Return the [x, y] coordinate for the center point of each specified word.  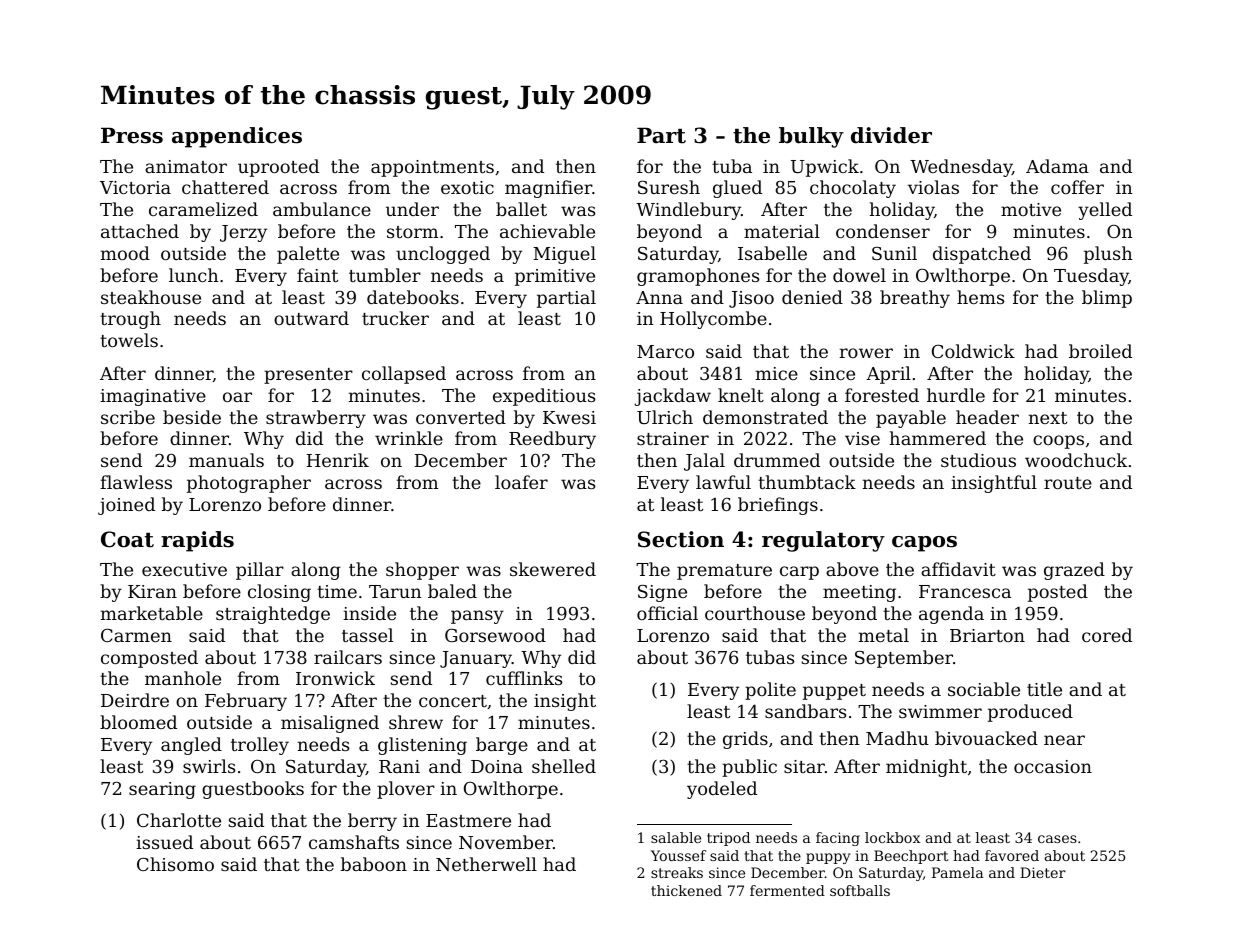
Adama [1057, 166]
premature [724, 572]
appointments [432, 168]
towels [129, 340]
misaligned [330, 724]
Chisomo [175, 864]
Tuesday [1091, 277]
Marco [665, 351]
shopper [422, 571]
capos [924, 544]
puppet [834, 692]
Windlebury [688, 211]
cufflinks [524, 678]
